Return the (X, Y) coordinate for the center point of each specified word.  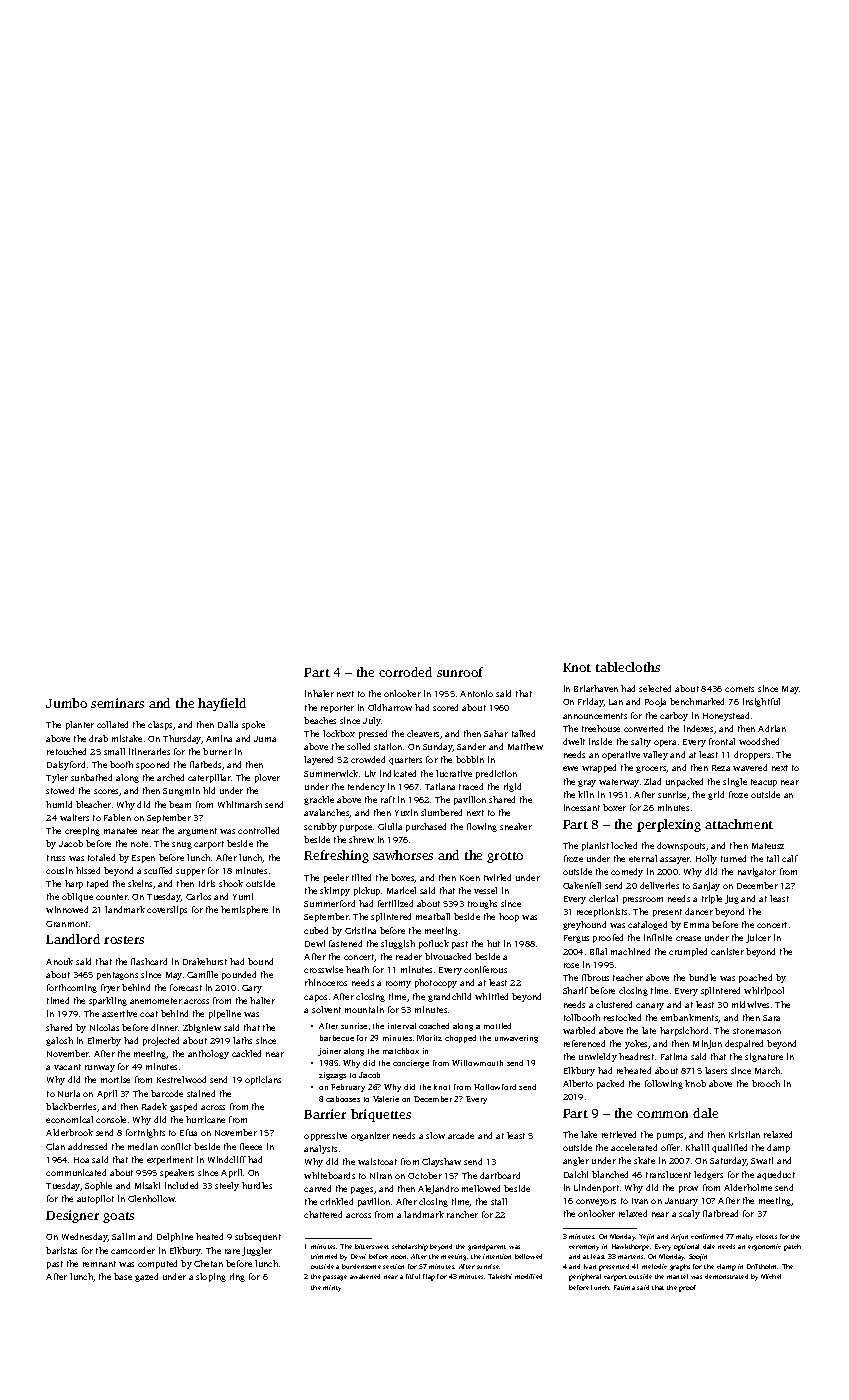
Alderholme (748, 1187)
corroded (405, 672)
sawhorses (403, 855)
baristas (61, 1250)
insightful (761, 702)
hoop (509, 917)
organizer (370, 1136)
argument (197, 832)
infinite (658, 937)
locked (624, 845)
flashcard (149, 961)
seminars (117, 703)
